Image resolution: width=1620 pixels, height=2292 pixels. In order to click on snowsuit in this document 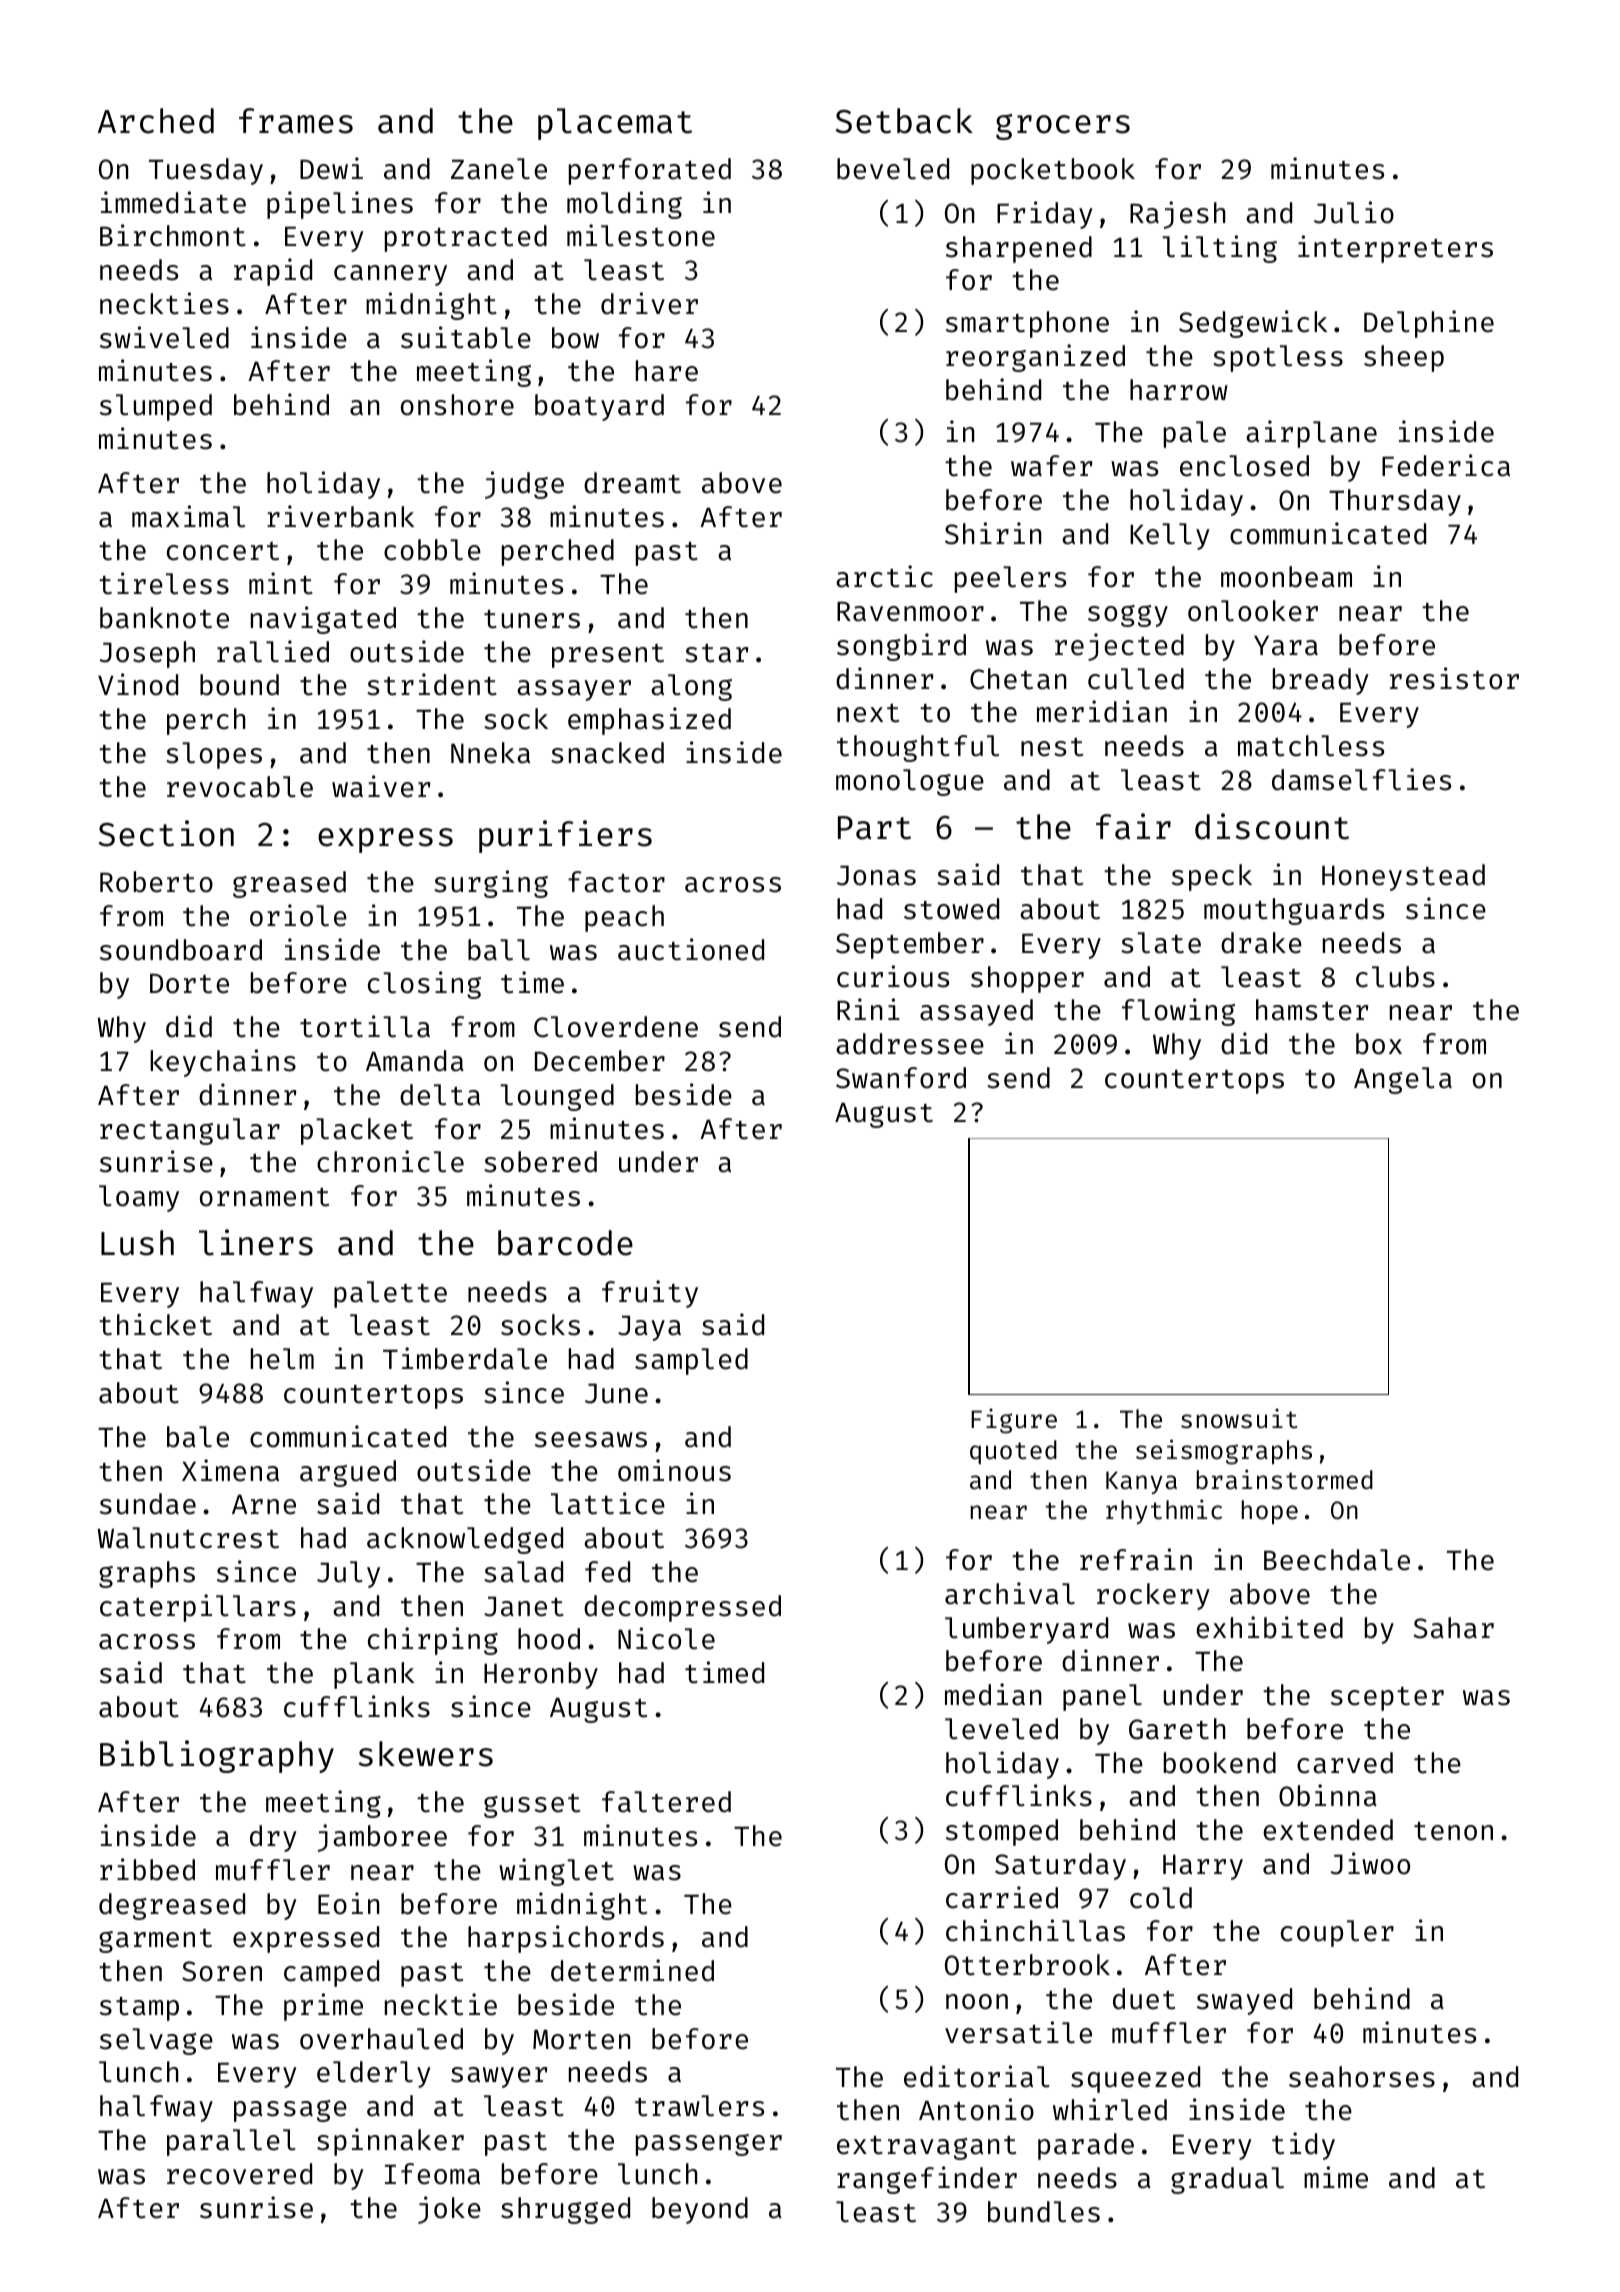, I will do `click(1239, 1418)`.
